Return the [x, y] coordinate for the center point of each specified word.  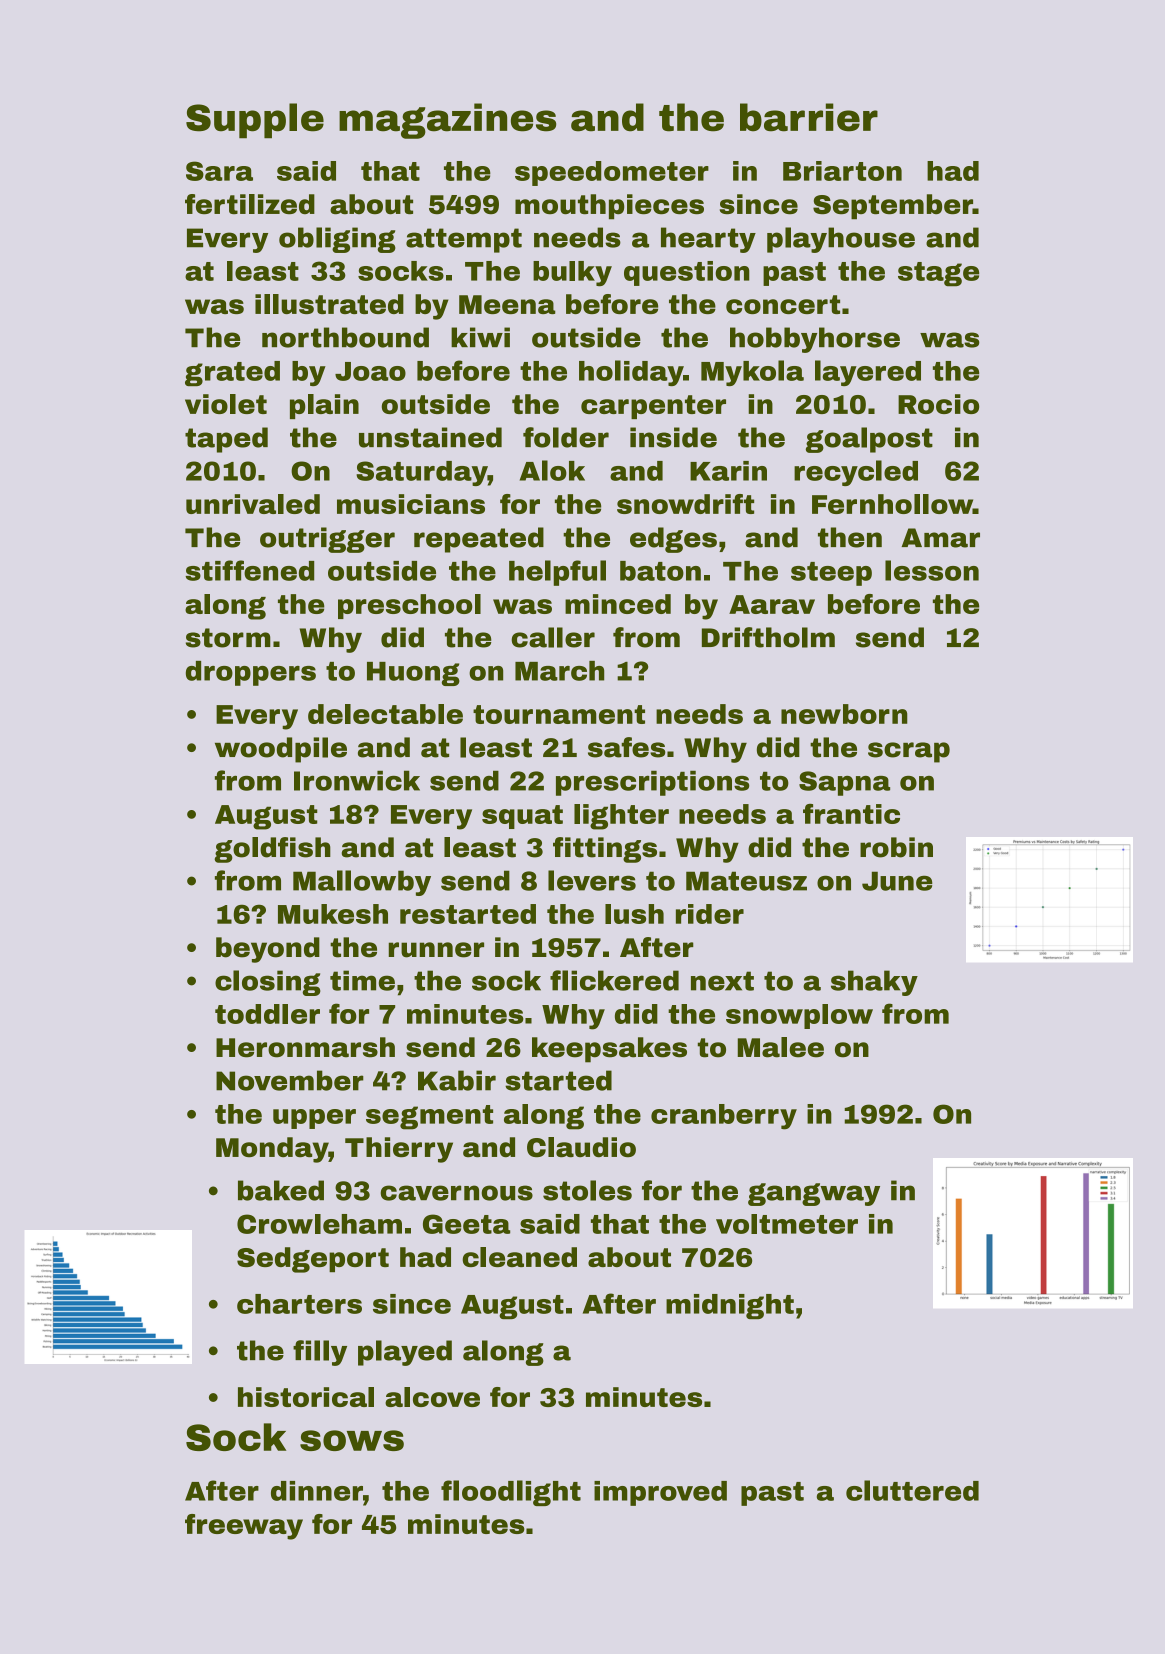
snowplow [799, 1016]
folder [566, 437]
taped [226, 440]
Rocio [938, 404]
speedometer [612, 173]
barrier [809, 117]
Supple [255, 121]
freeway [244, 1527]
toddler [267, 1014]
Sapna [844, 783]
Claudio [581, 1147]
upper [314, 1119]
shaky [874, 983]
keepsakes [609, 1050]
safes [627, 747]
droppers [251, 673]
